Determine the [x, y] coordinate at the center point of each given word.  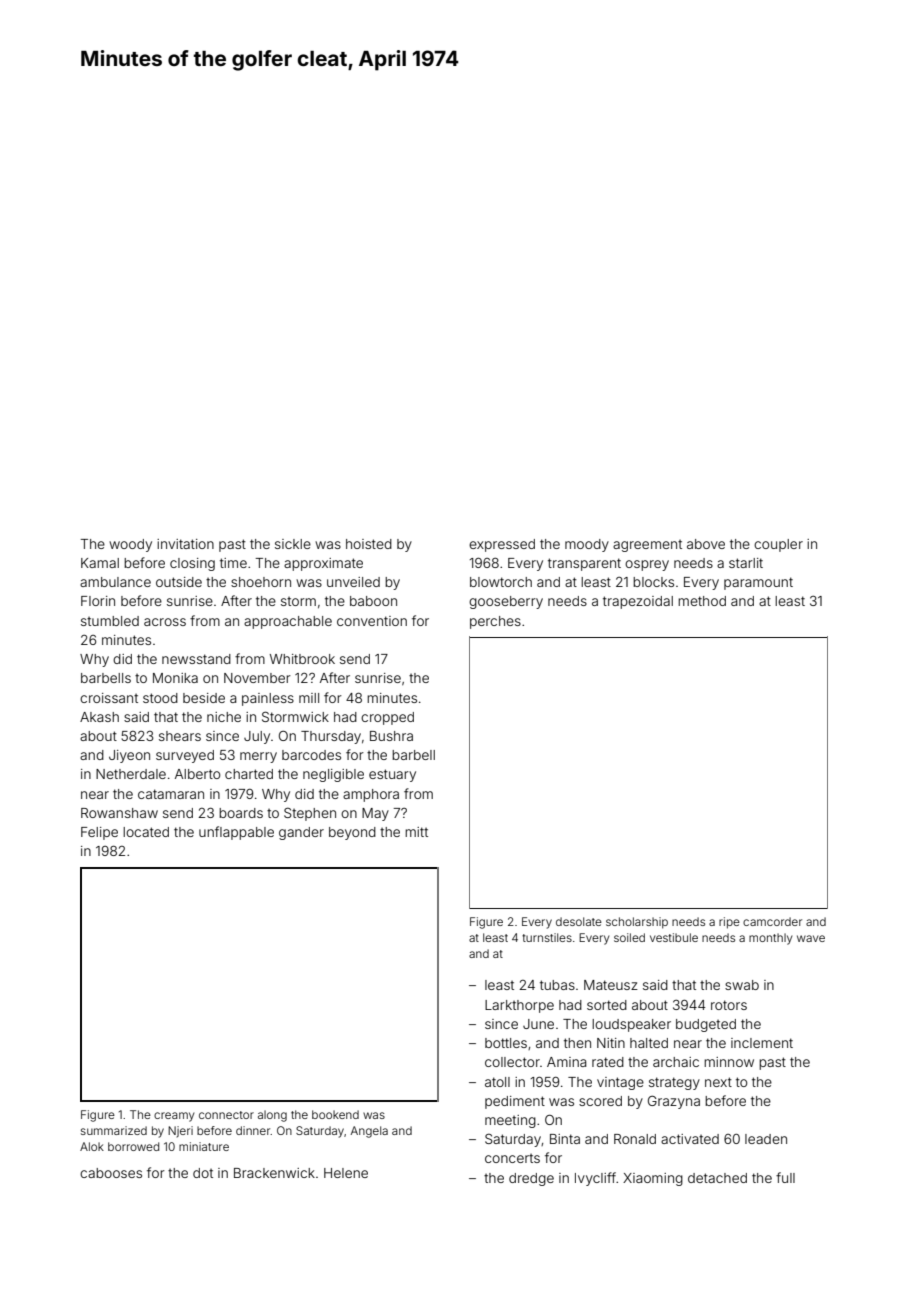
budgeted [706, 1025]
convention [372, 621]
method [702, 601]
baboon [373, 601]
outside [179, 582]
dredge [531, 1179]
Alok [92, 1146]
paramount [758, 583]
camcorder [772, 921]
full [785, 1177]
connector [226, 1115]
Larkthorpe [519, 1006]
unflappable [236, 833]
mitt [416, 832]
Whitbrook [302, 659]
